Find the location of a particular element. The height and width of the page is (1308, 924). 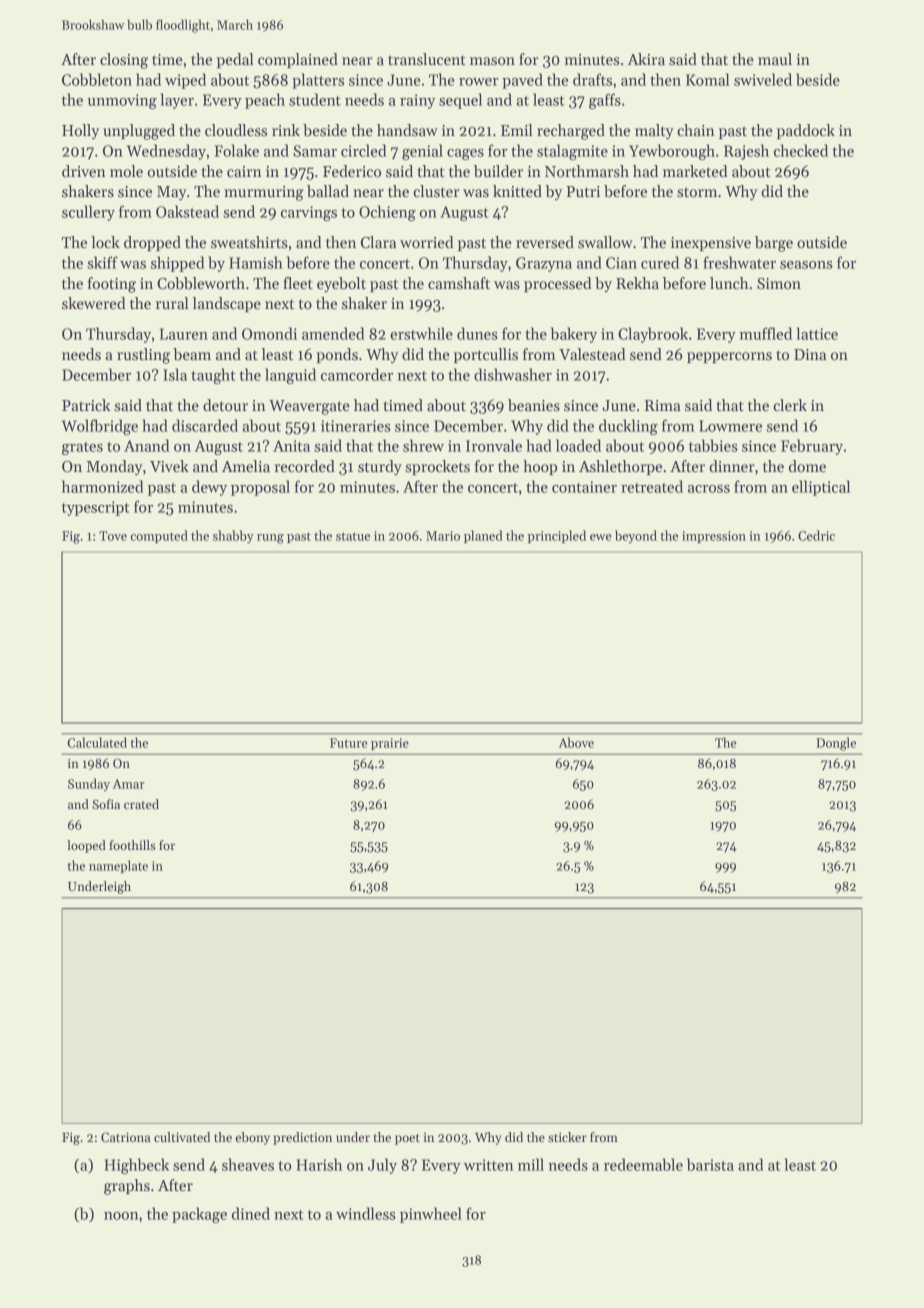

malty is located at coordinates (654, 132).
